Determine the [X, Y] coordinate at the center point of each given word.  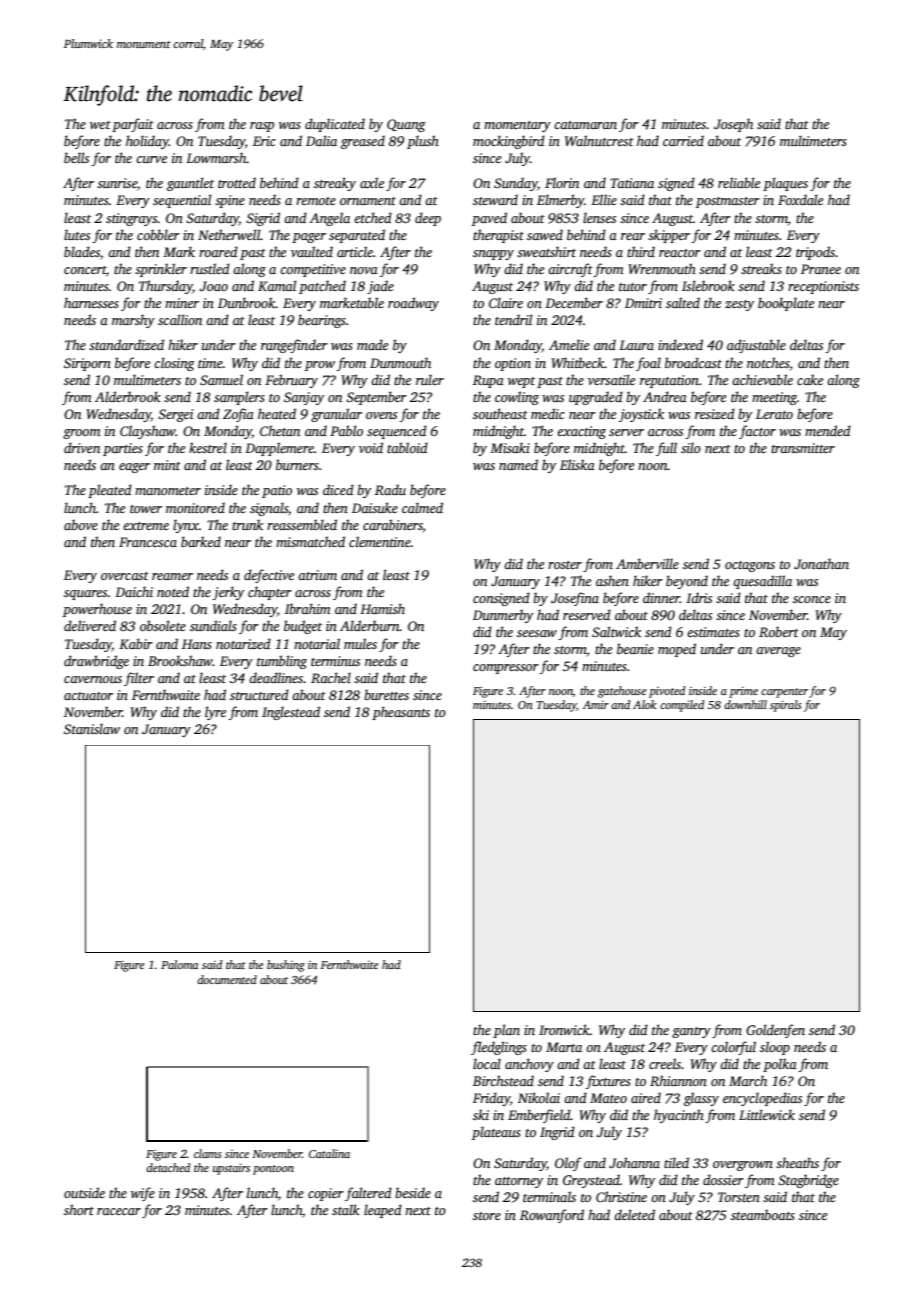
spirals [786, 706]
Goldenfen [775, 1031]
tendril [513, 319]
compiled [682, 706]
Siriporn [87, 364]
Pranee [821, 269]
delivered [90, 625]
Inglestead [291, 713]
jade [380, 287]
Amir [596, 704]
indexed [680, 344]
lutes [77, 234]
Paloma [179, 964]
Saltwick [616, 631]
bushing [286, 966]
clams [208, 1153]
